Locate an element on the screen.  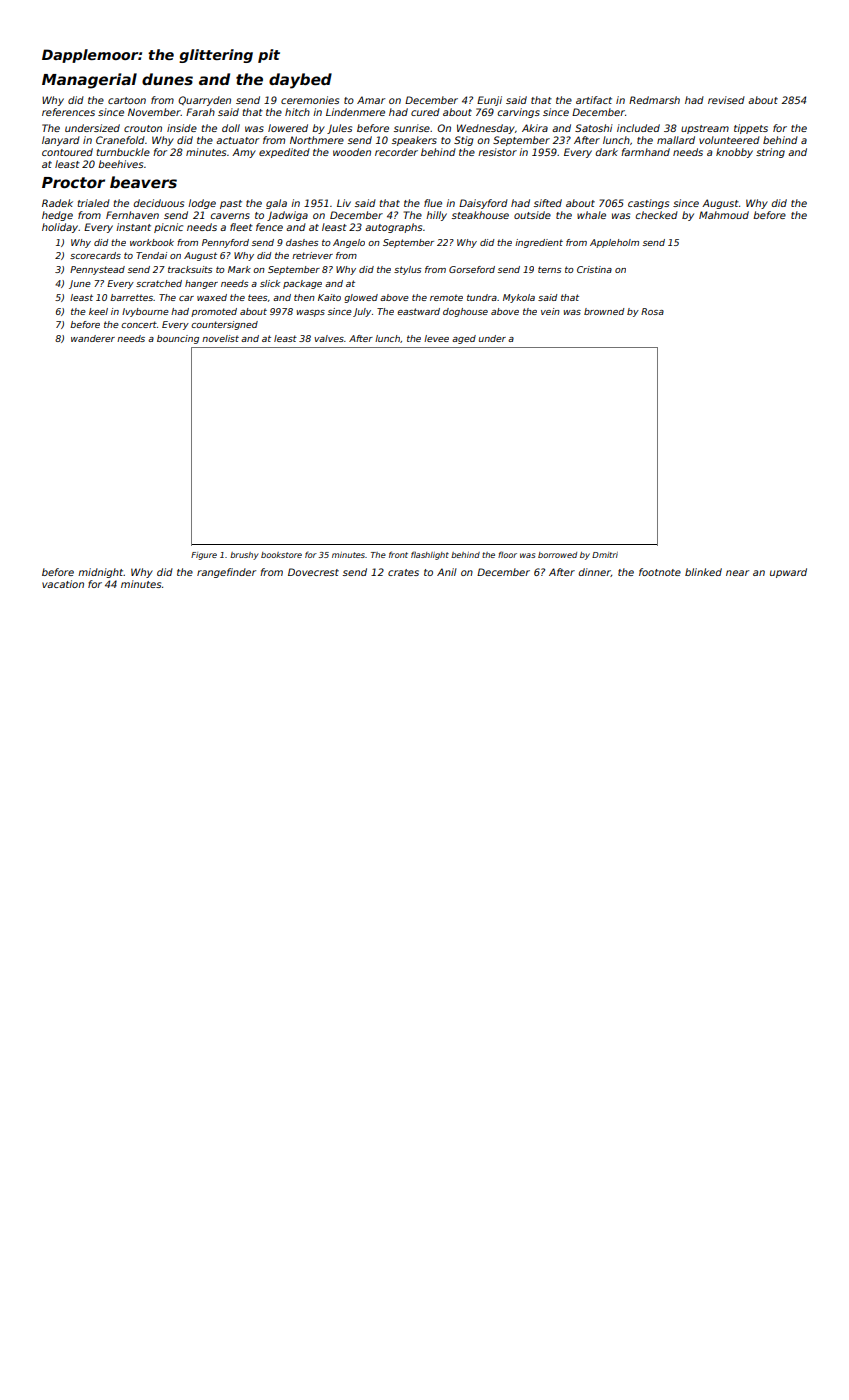
midnight is located at coordinates (101, 573).
